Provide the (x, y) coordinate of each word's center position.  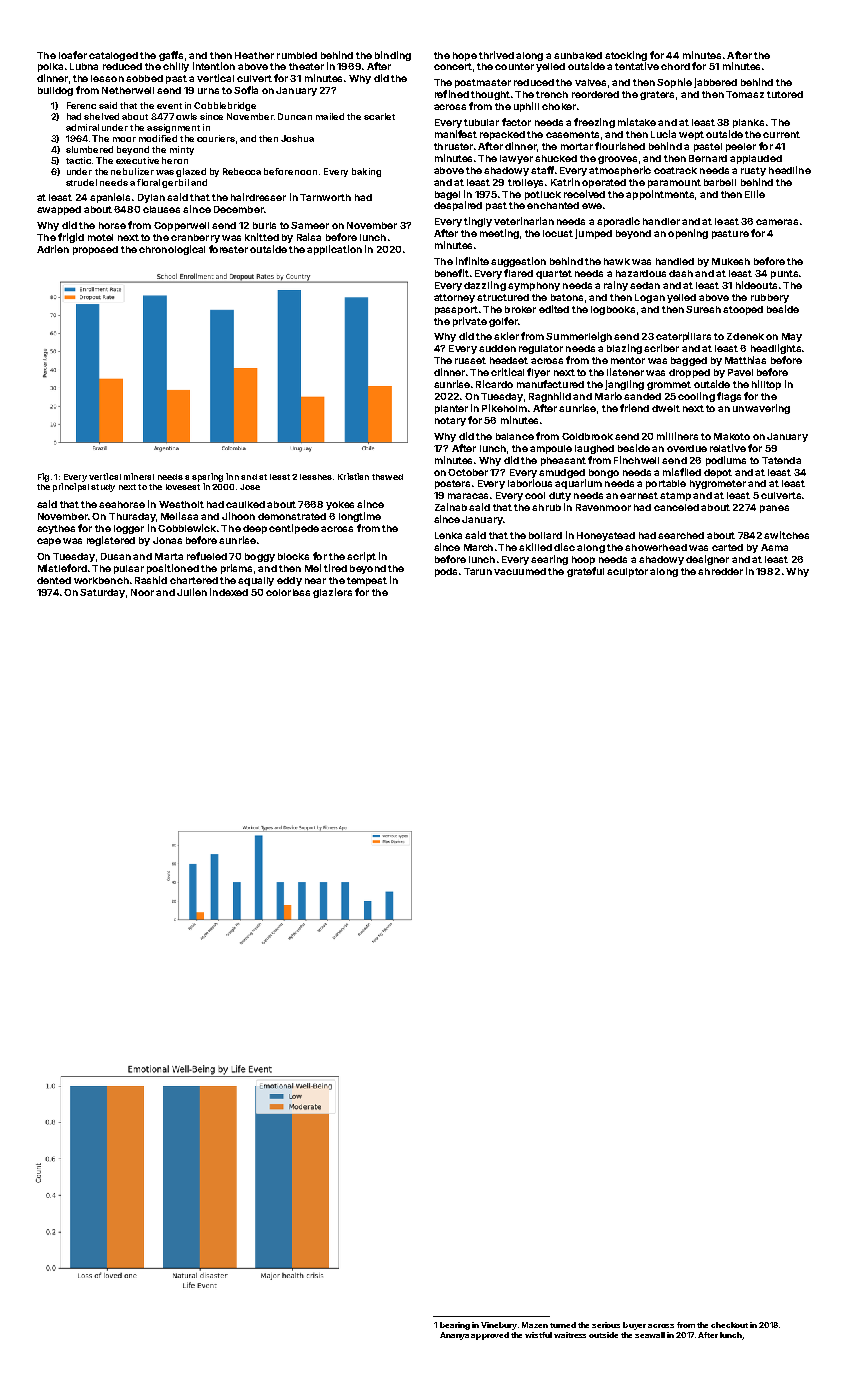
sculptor (627, 572)
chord (675, 66)
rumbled (297, 55)
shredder (720, 571)
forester (228, 249)
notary (450, 421)
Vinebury (499, 1326)
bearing (455, 1326)
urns (208, 91)
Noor (142, 592)
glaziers (332, 593)
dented (54, 580)
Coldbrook (587, 436)
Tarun (478, 571)
